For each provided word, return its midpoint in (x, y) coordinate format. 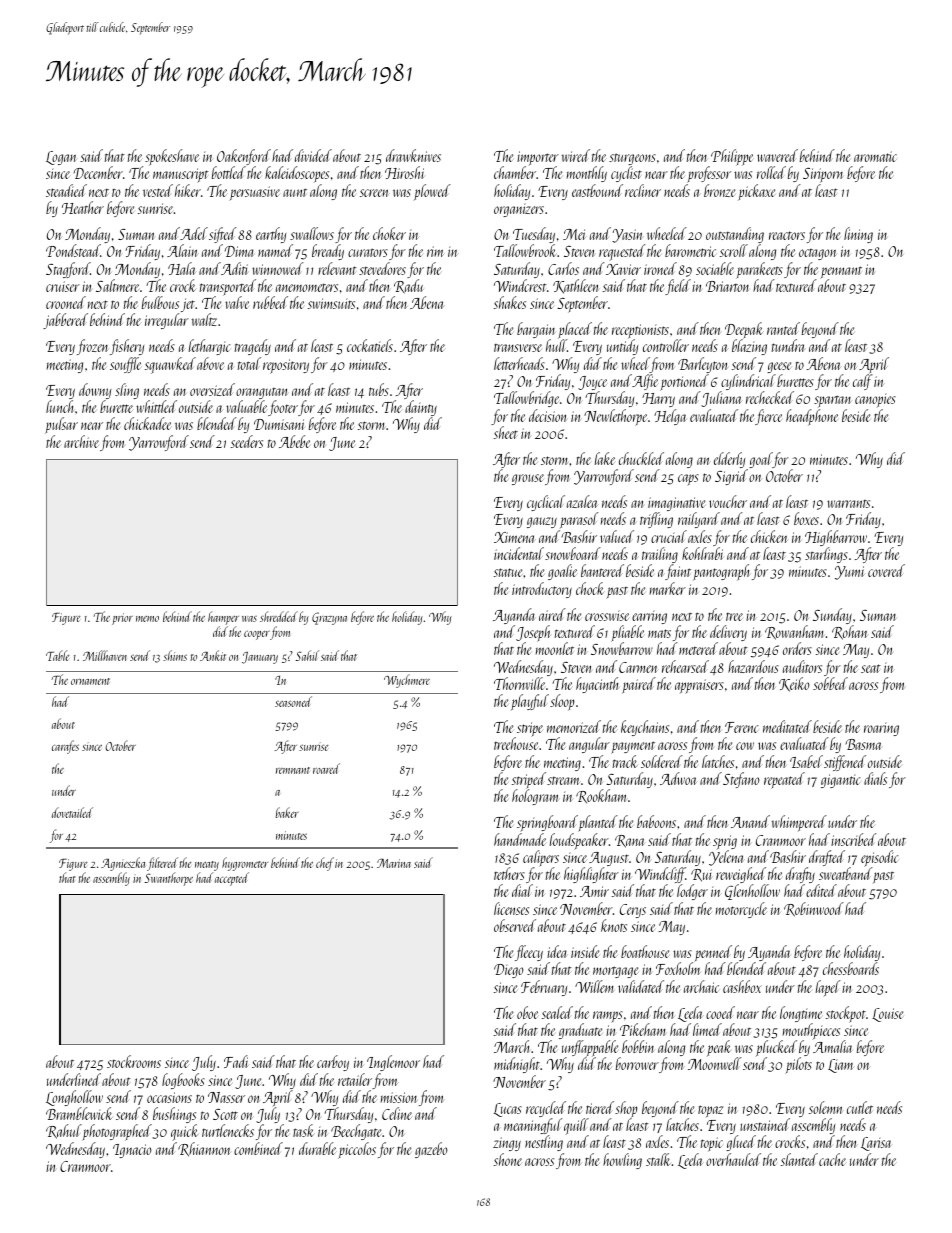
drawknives (413, 155)
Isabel (806, 761)
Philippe (732, 157)
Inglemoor (393, 1063)
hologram (535, 797)
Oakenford (244, 157)
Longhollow (74, 1098)
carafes (65, 747)
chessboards (851, 968)
